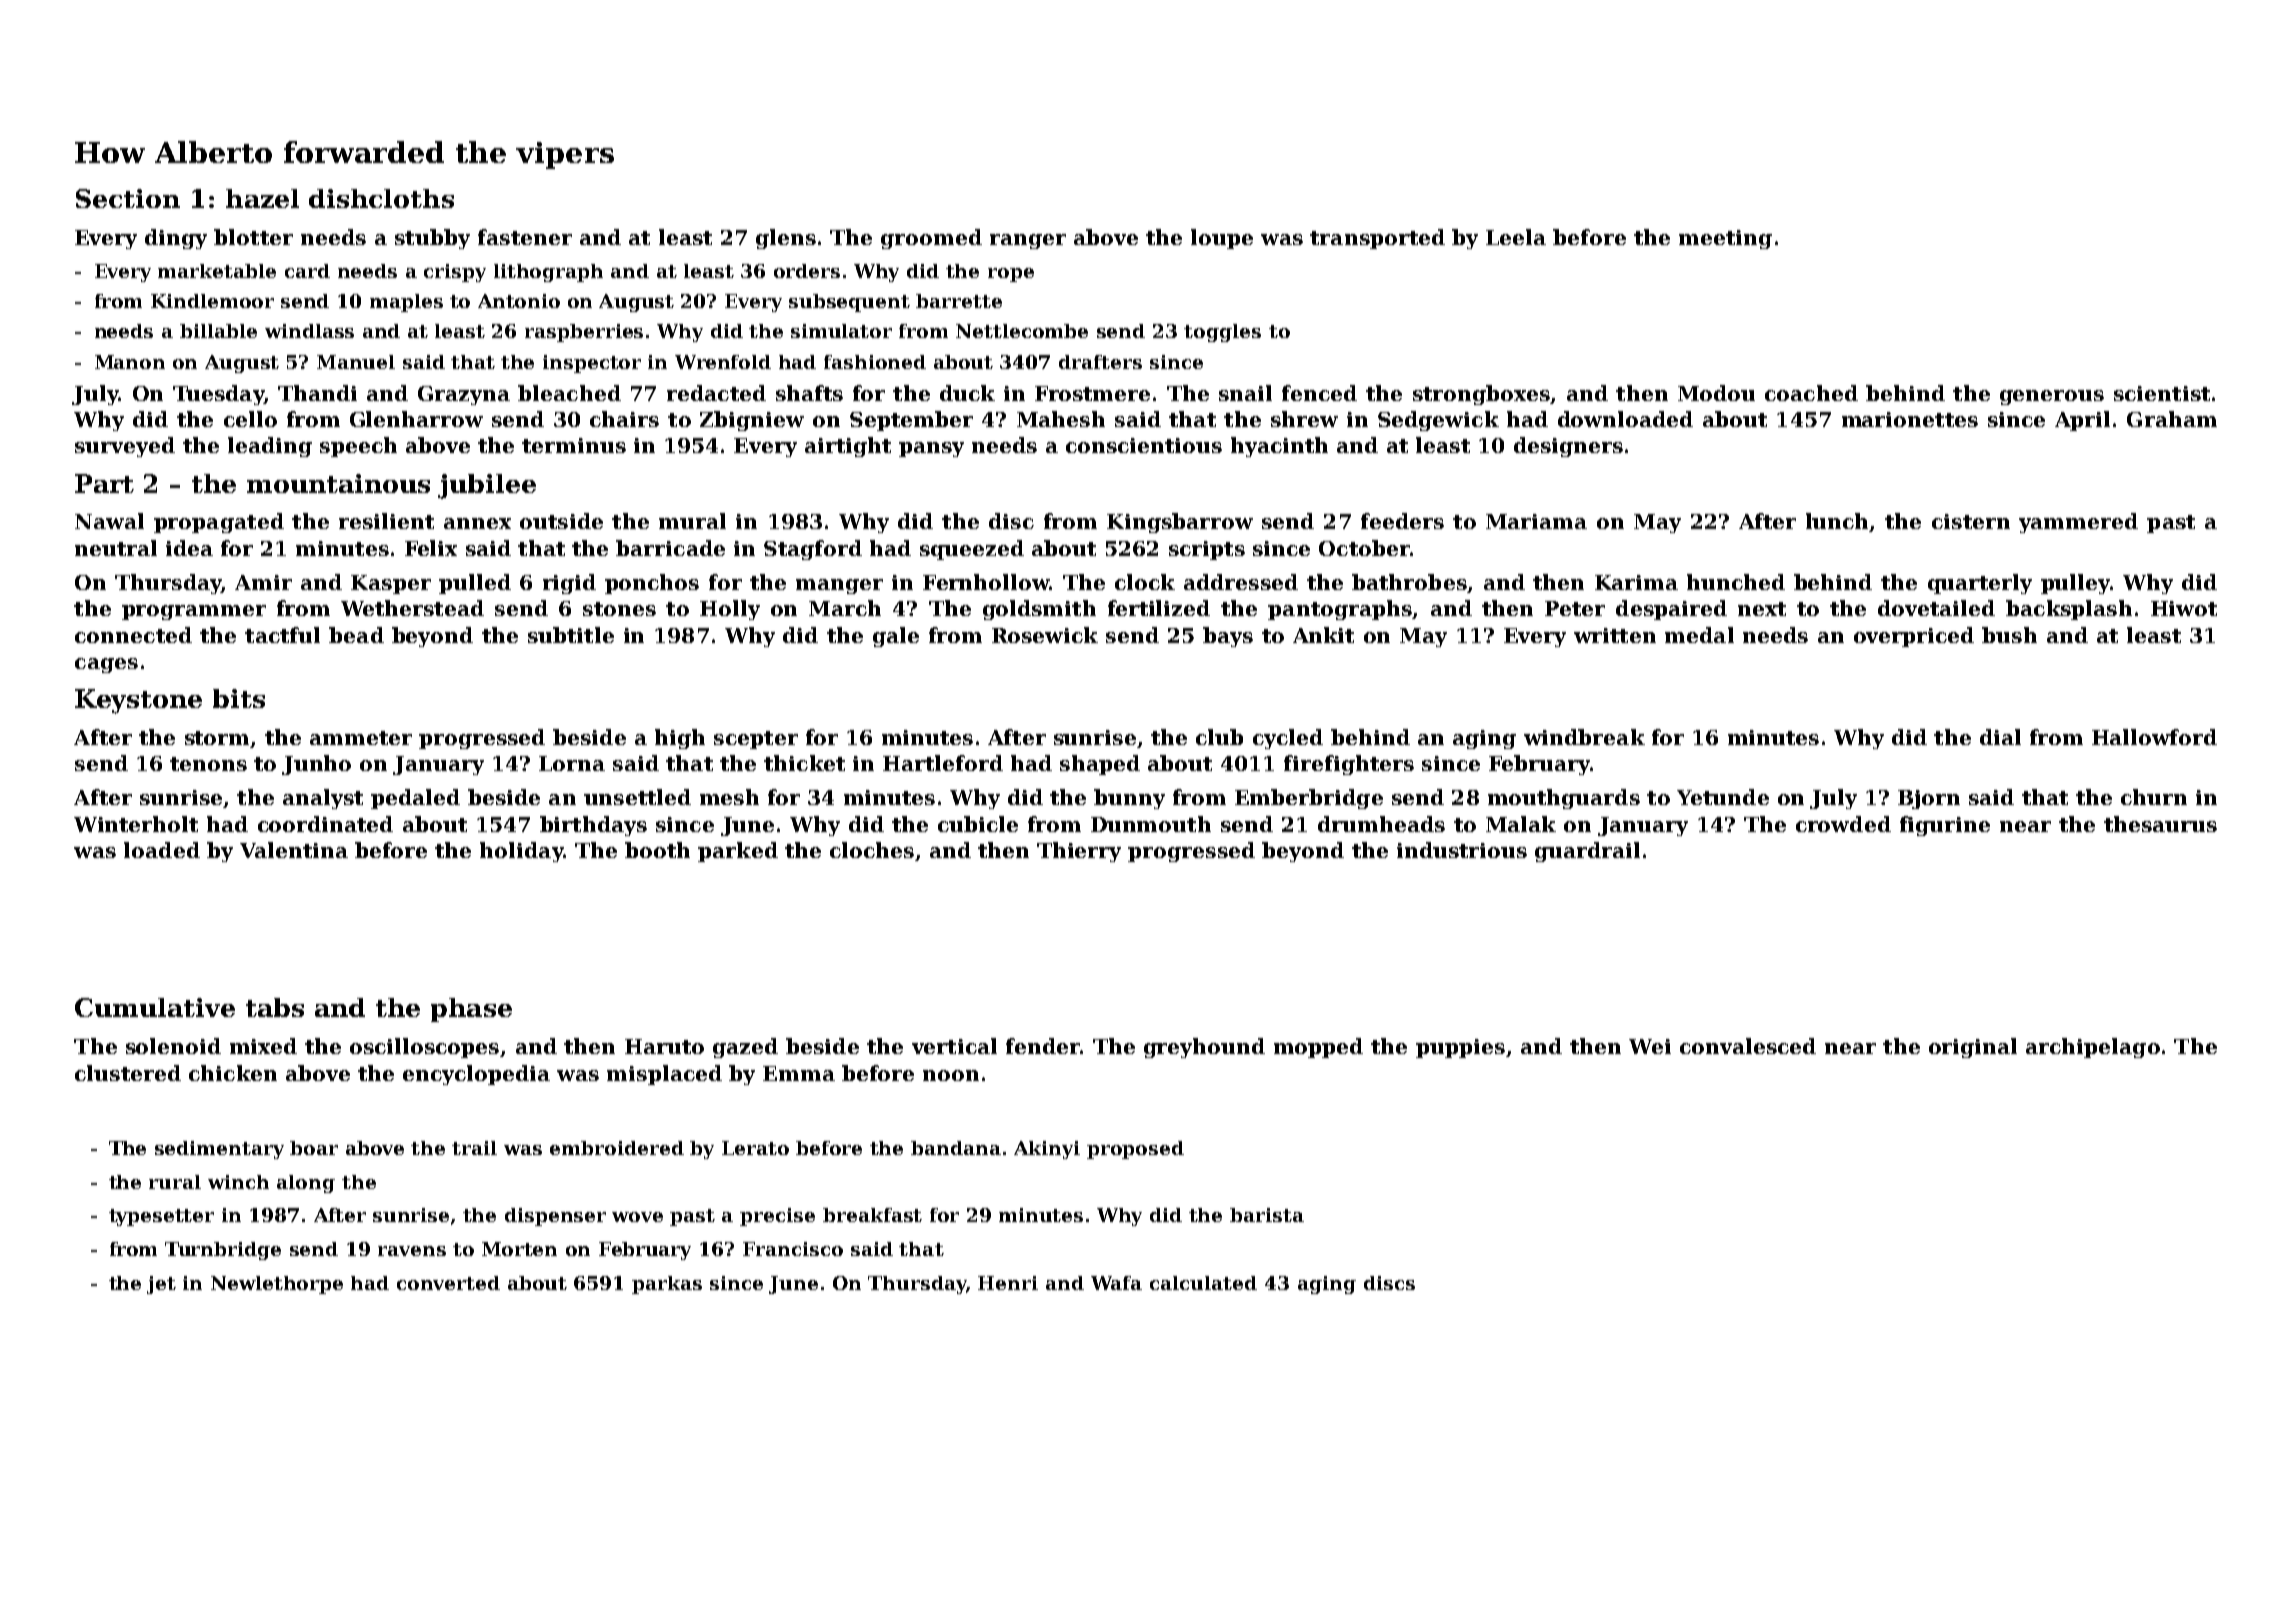  What do you see at coordinates (1203, 1283) in the page?
I see `calculated` at bounding box center [1203, 1283].
